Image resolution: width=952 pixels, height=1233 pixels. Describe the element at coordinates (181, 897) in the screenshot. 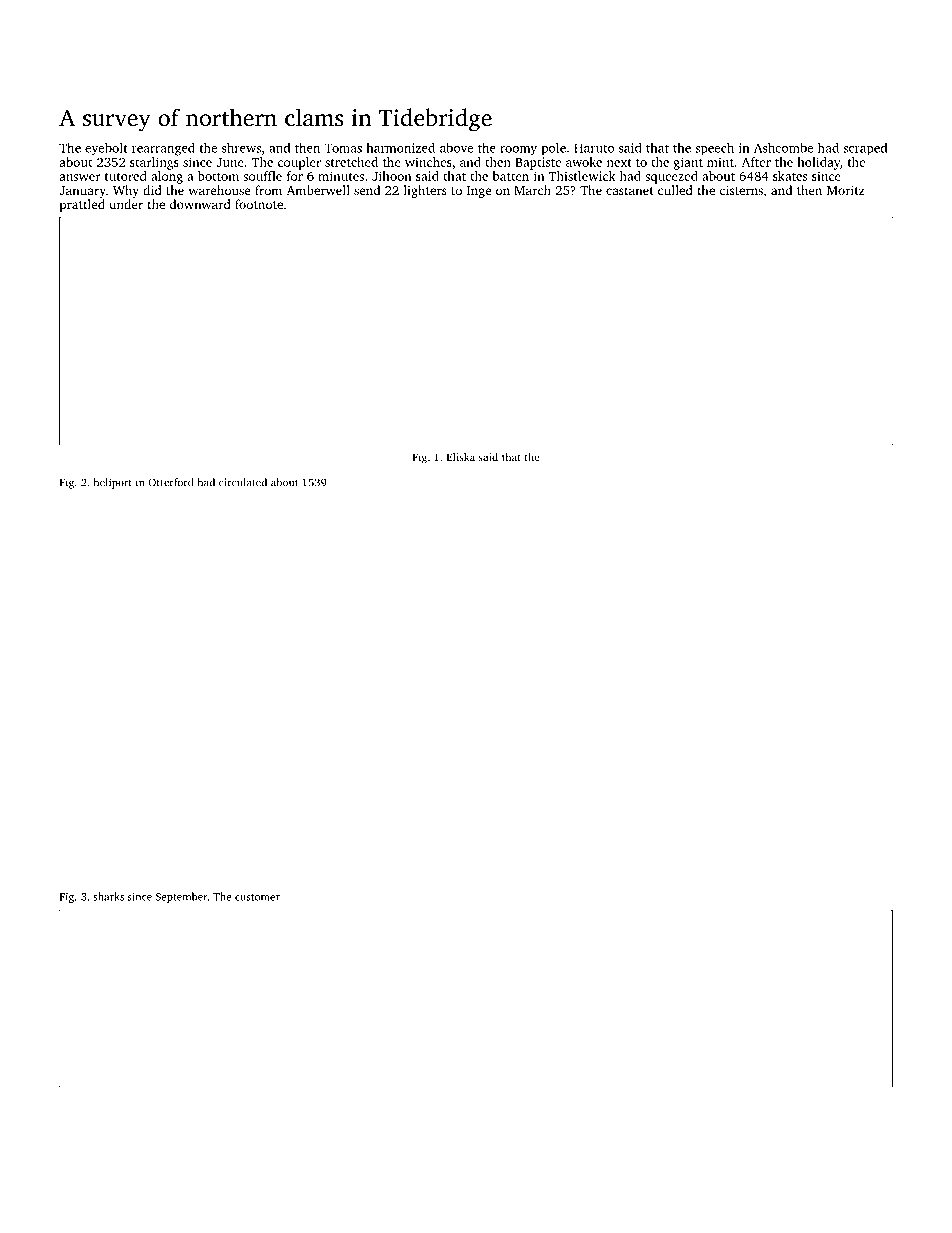

I see `September` at that location.
